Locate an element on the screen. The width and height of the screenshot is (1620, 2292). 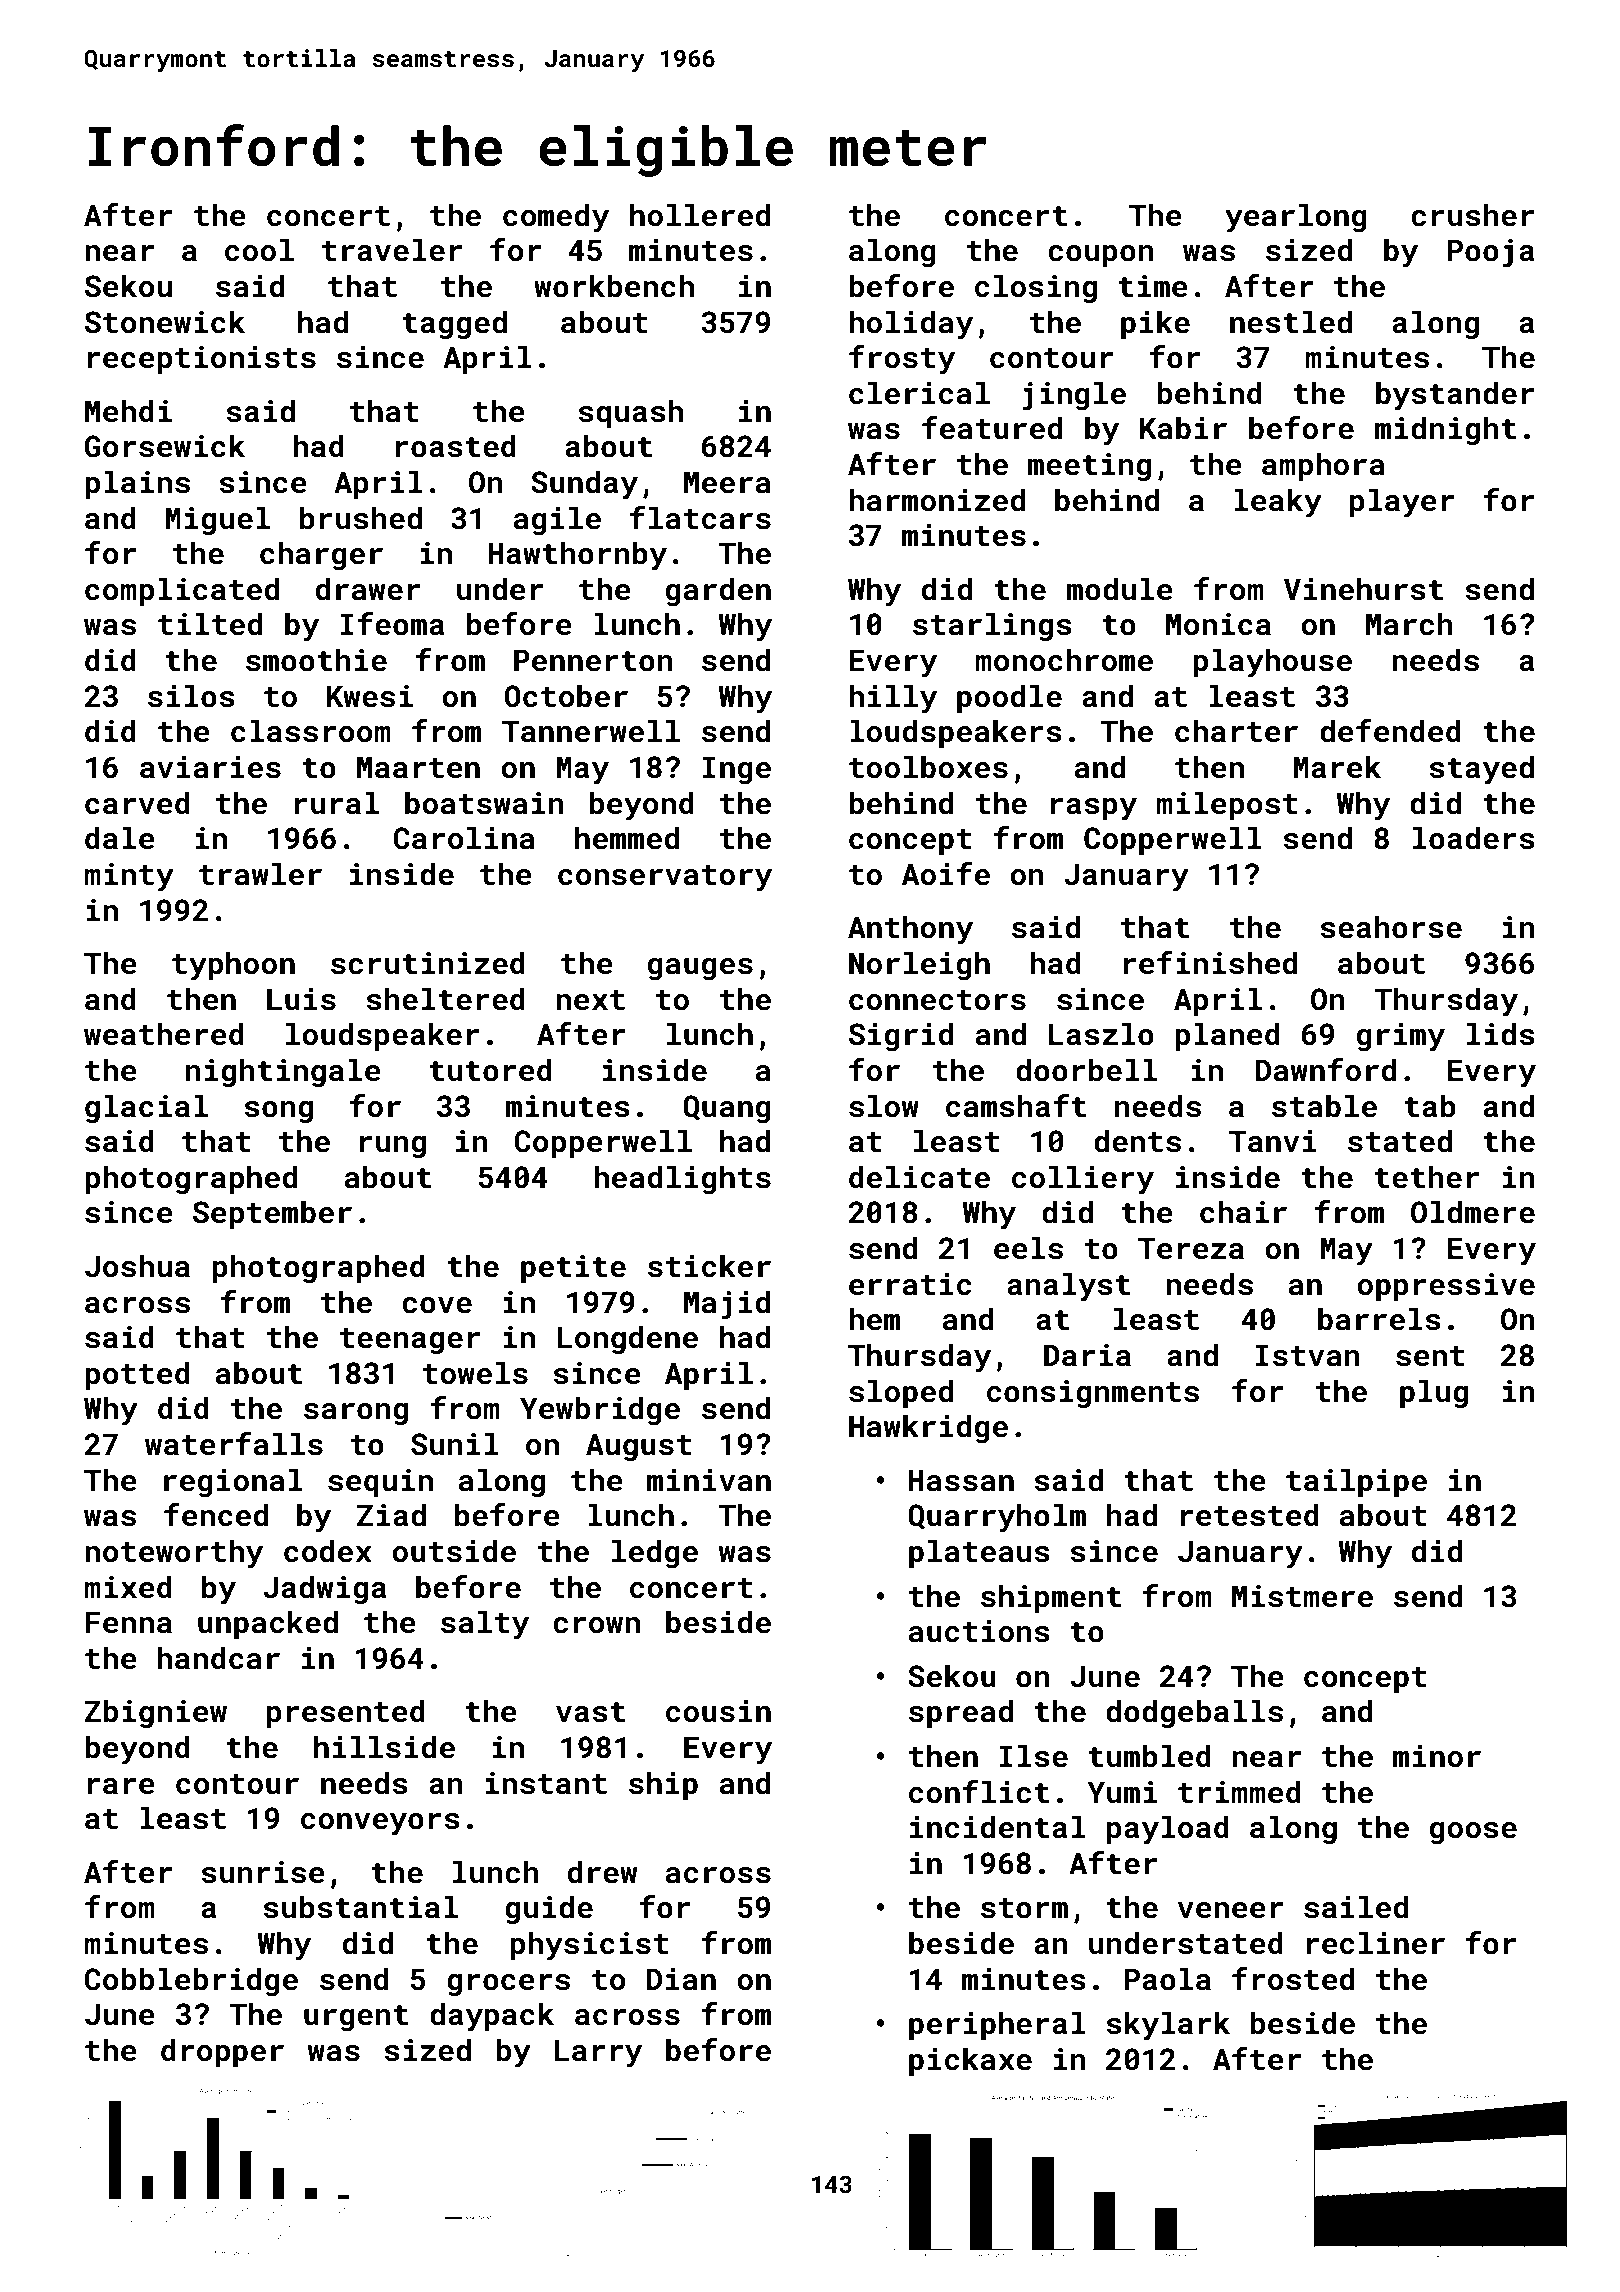
cool is located at coordinates (259, 250).
